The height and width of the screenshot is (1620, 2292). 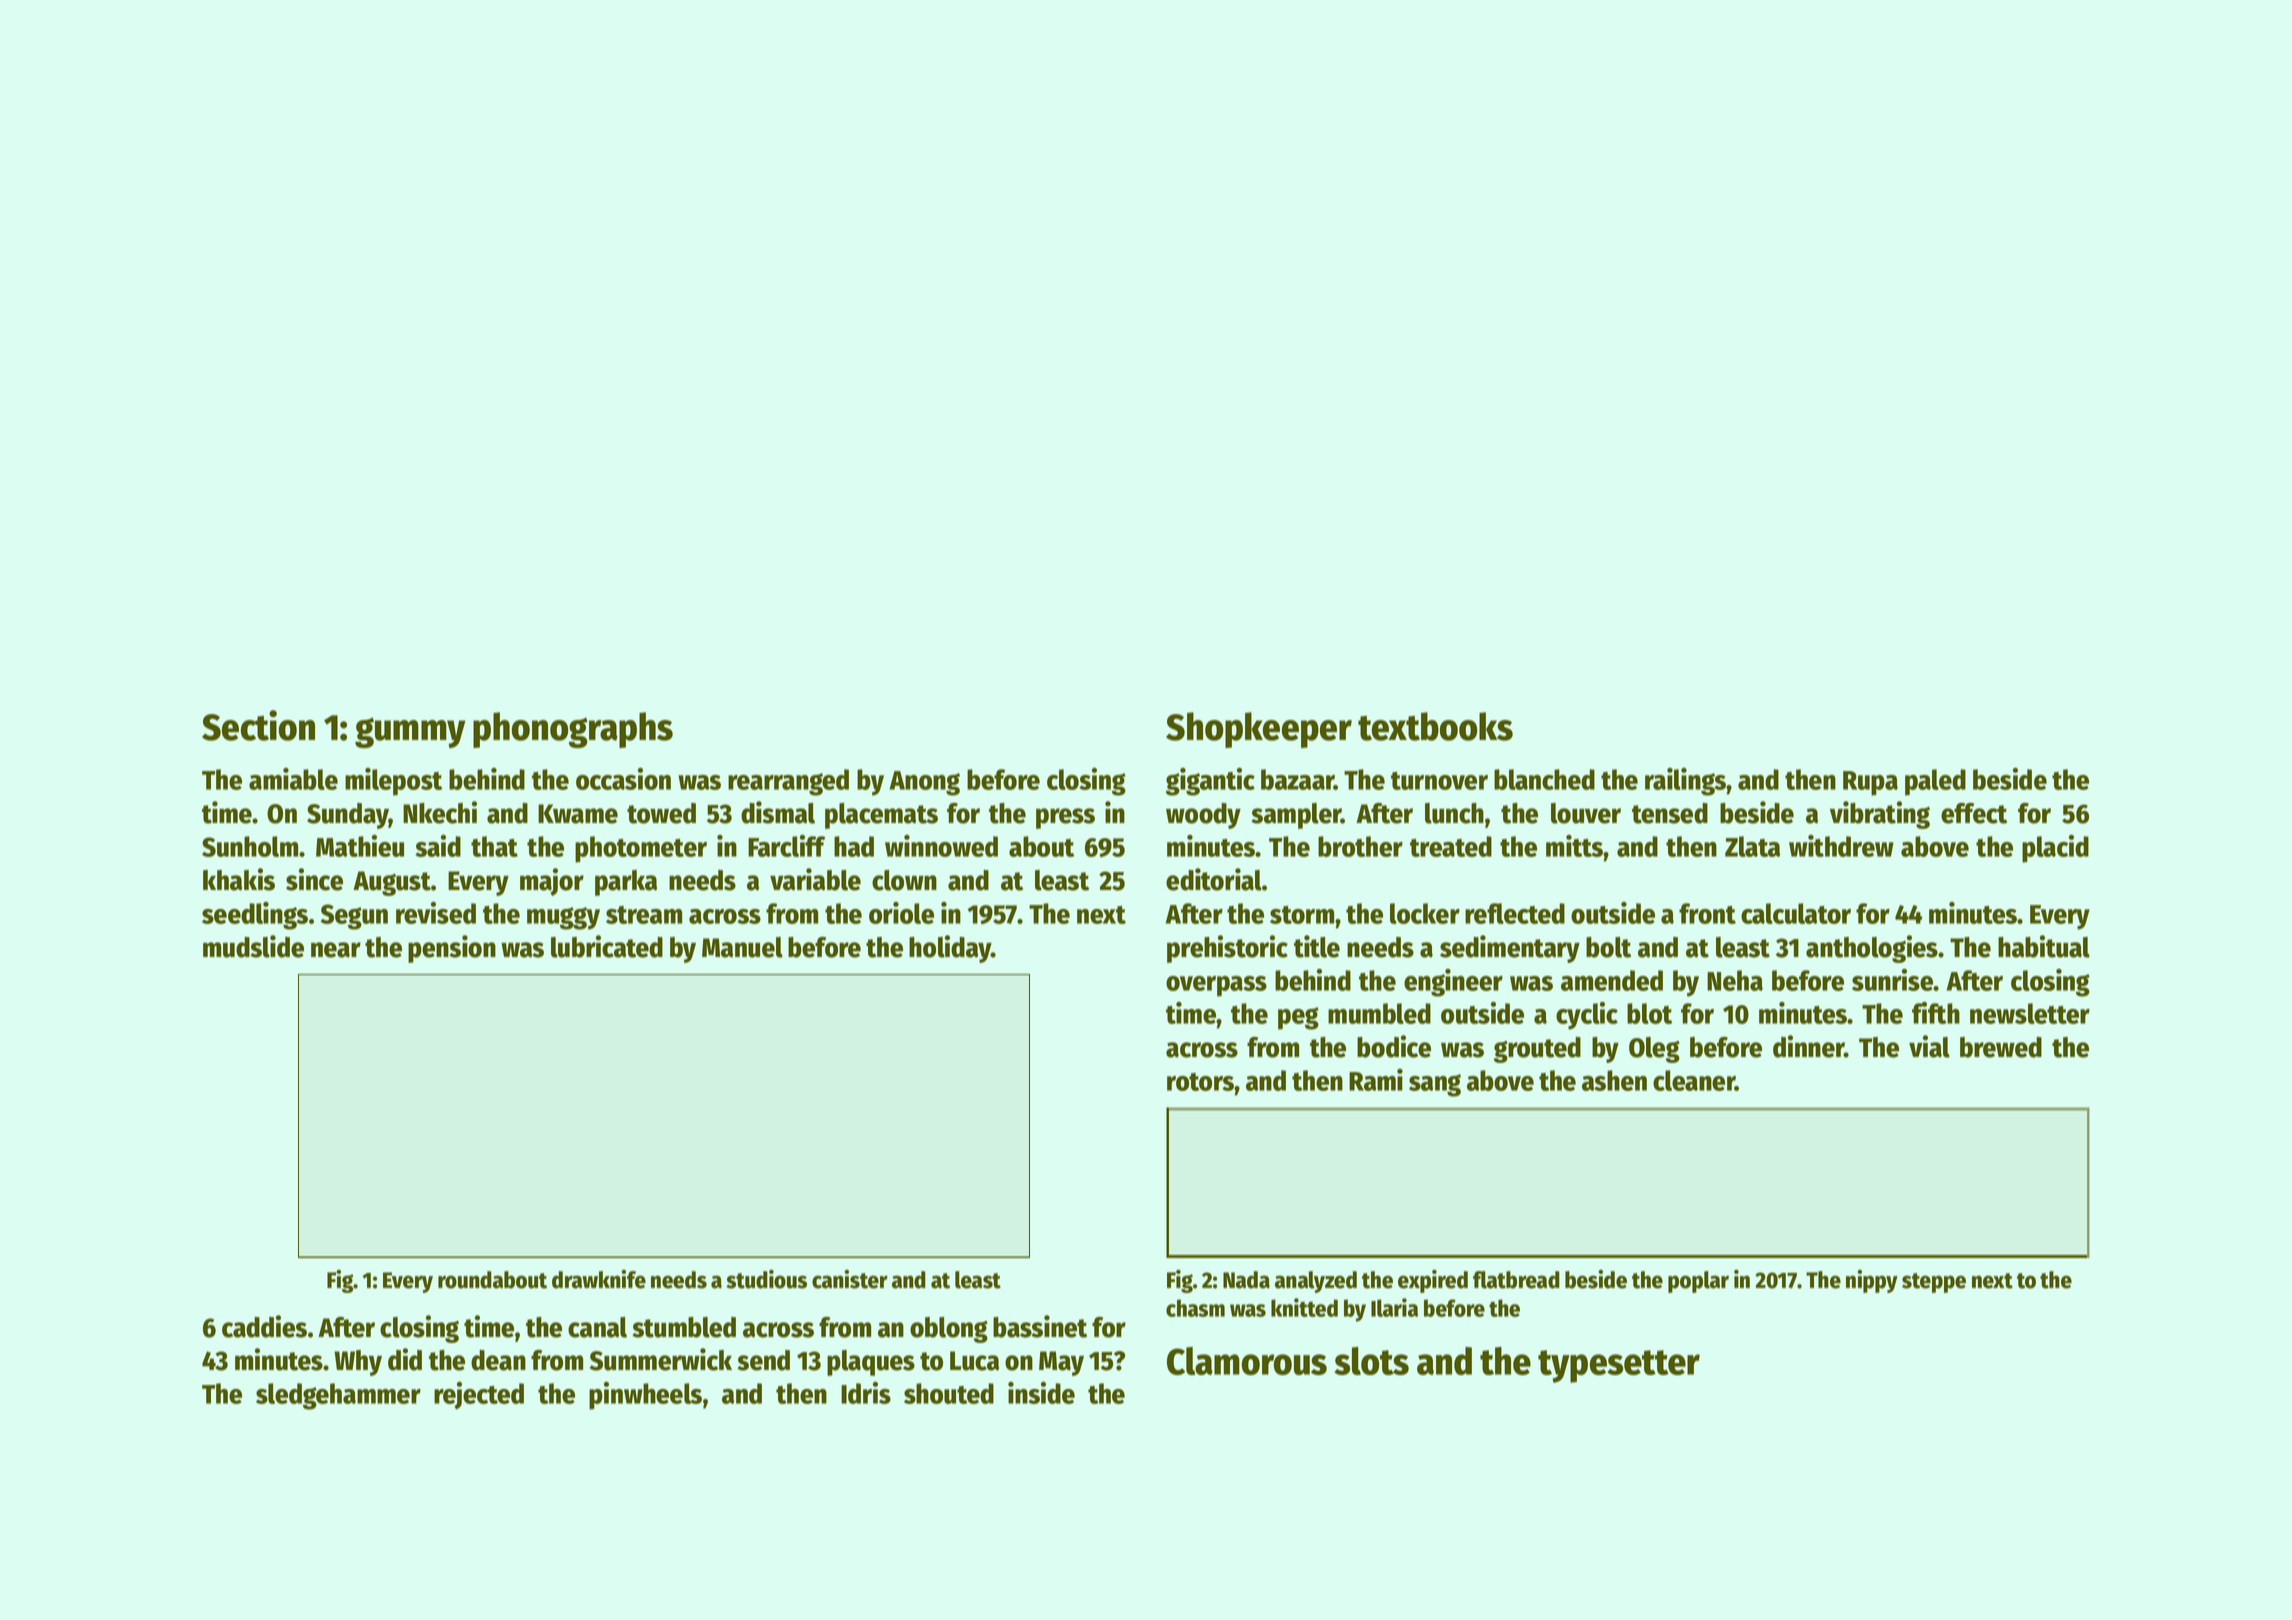 I want to click on habitual, so click(x=2044, y=946).
